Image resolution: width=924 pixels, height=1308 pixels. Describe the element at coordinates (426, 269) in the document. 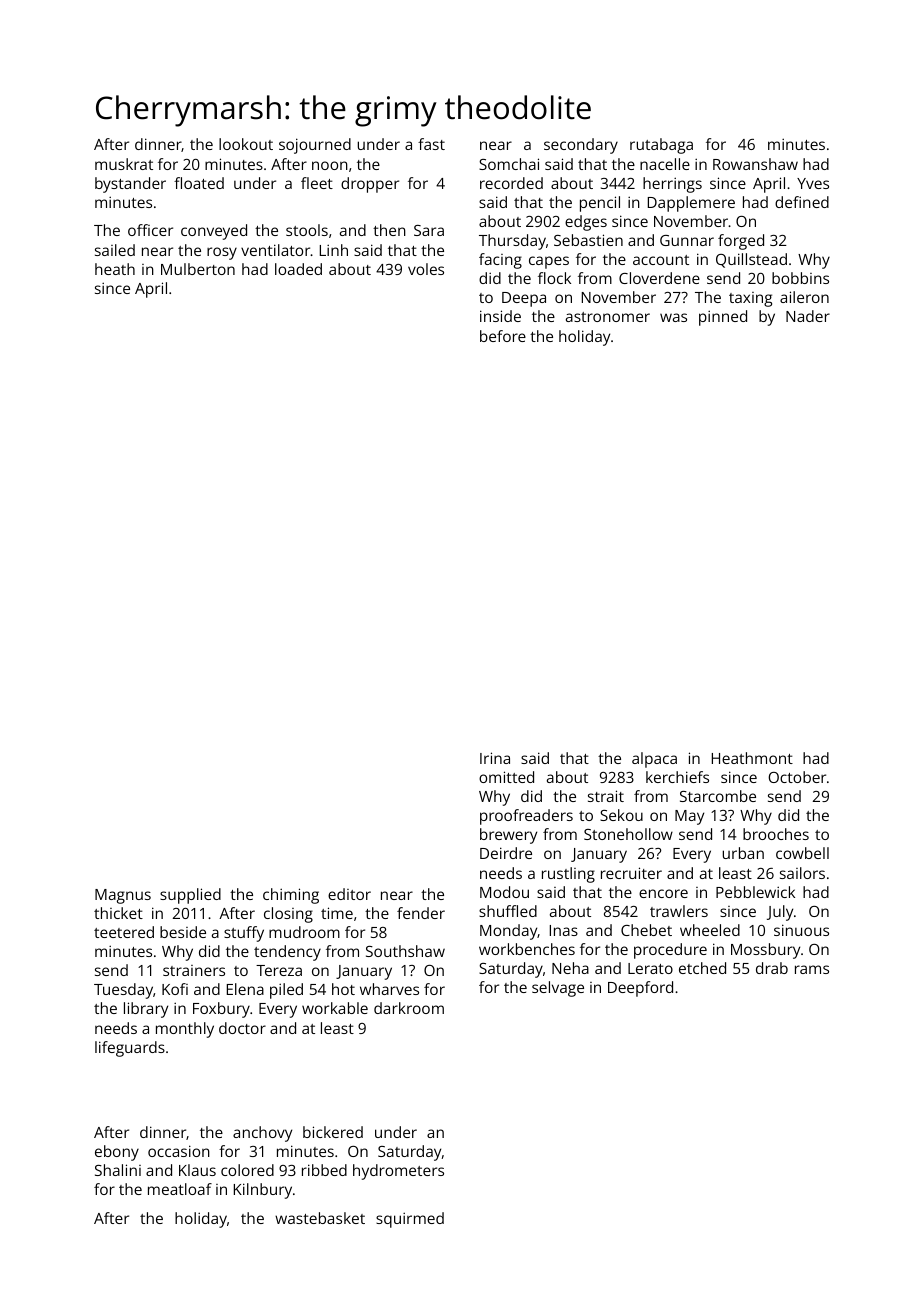

I see `voles` at that location.
